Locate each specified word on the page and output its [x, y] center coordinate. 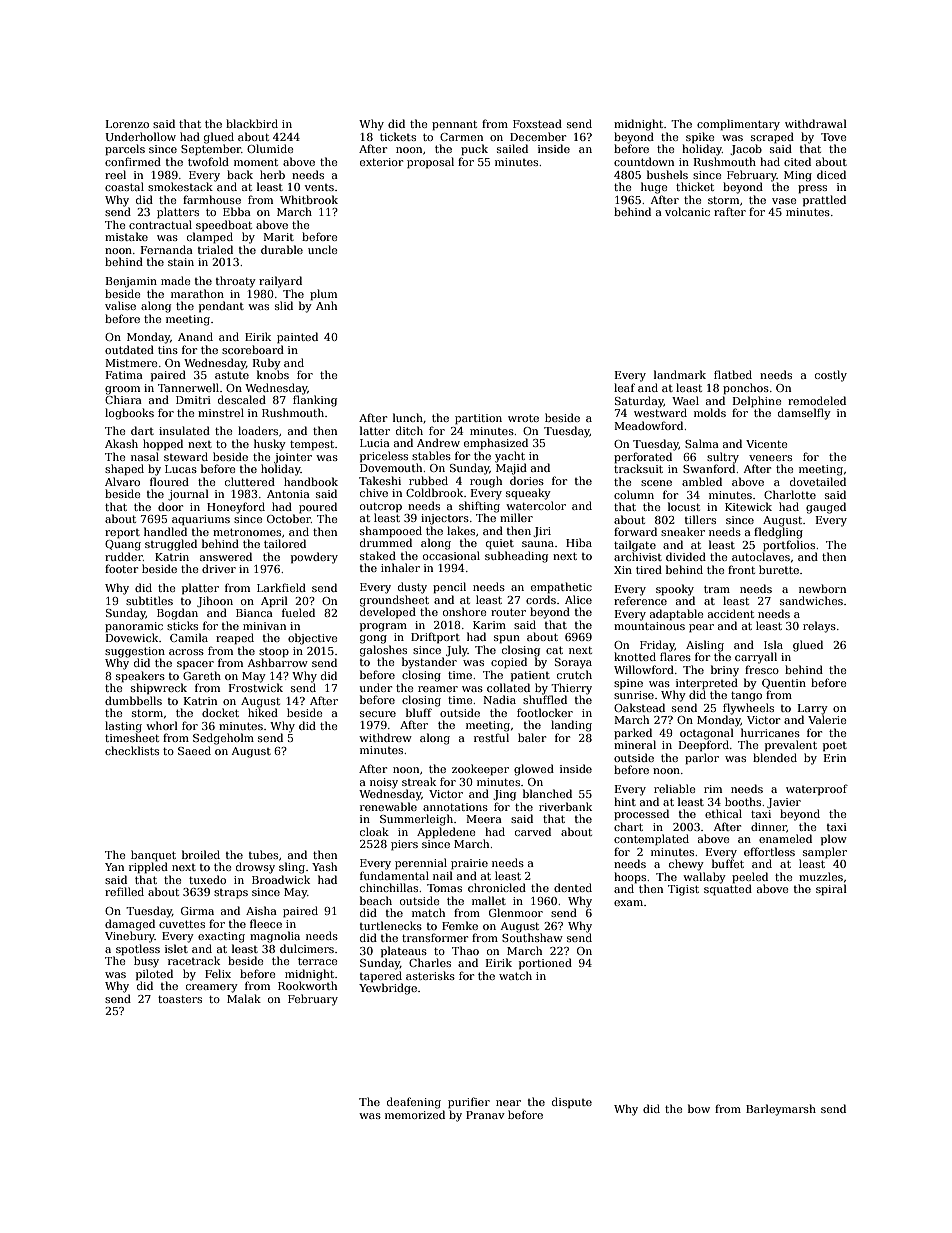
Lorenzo [127, 124]
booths [743, 801]
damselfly [804, 414]
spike [700, 137]
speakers [140, 677]
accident [731, 613]
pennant [454, 125]
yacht [510, 457]
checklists [132, 750]
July [457, 651]
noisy [384, 783]
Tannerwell [188, 387]
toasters [180, 999]
